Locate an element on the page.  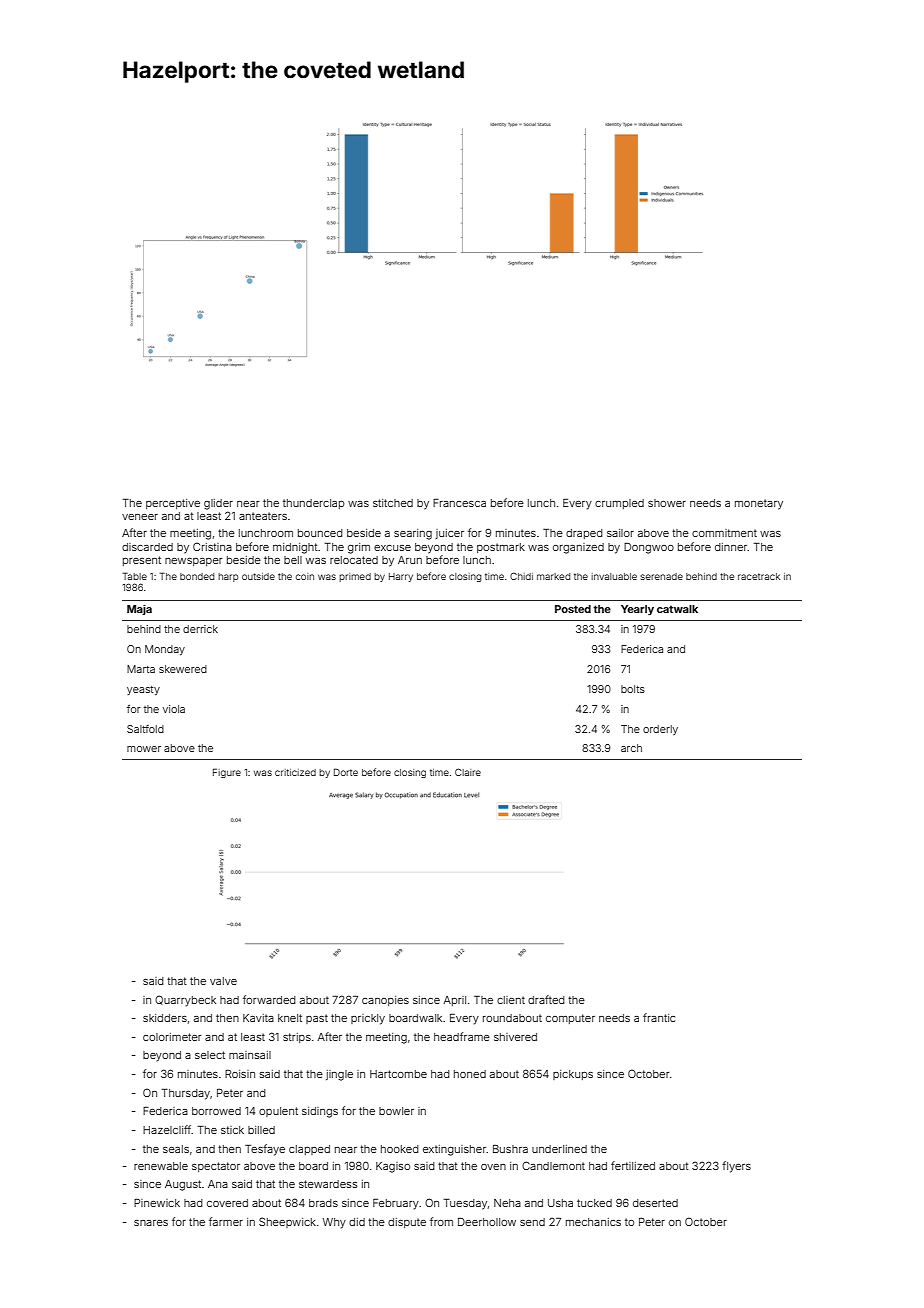
anteaters is located at coordinates (263, 516).
